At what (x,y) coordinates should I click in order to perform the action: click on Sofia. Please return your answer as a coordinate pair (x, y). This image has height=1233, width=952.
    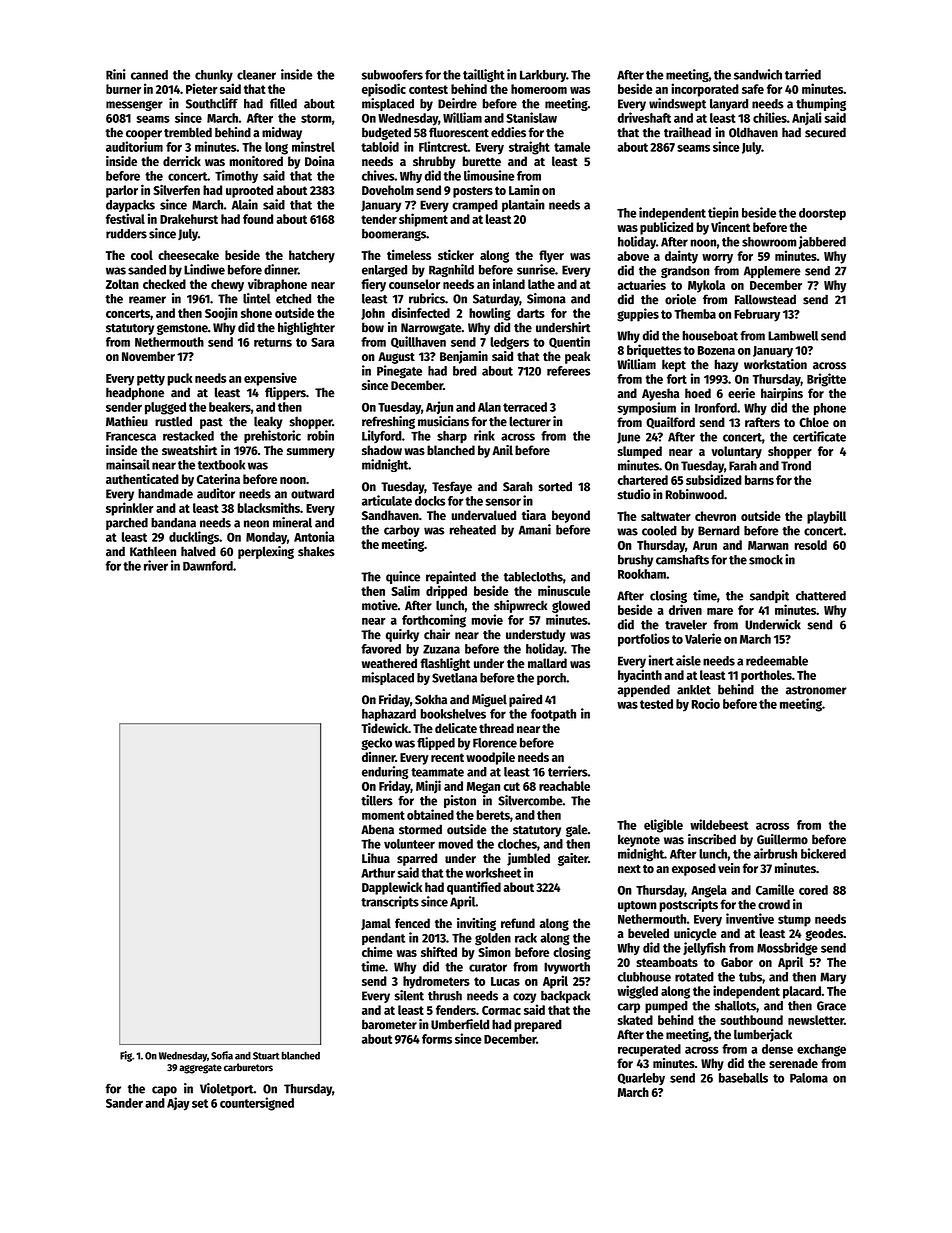
    Looking at the image, I should click on (222, 1055).
